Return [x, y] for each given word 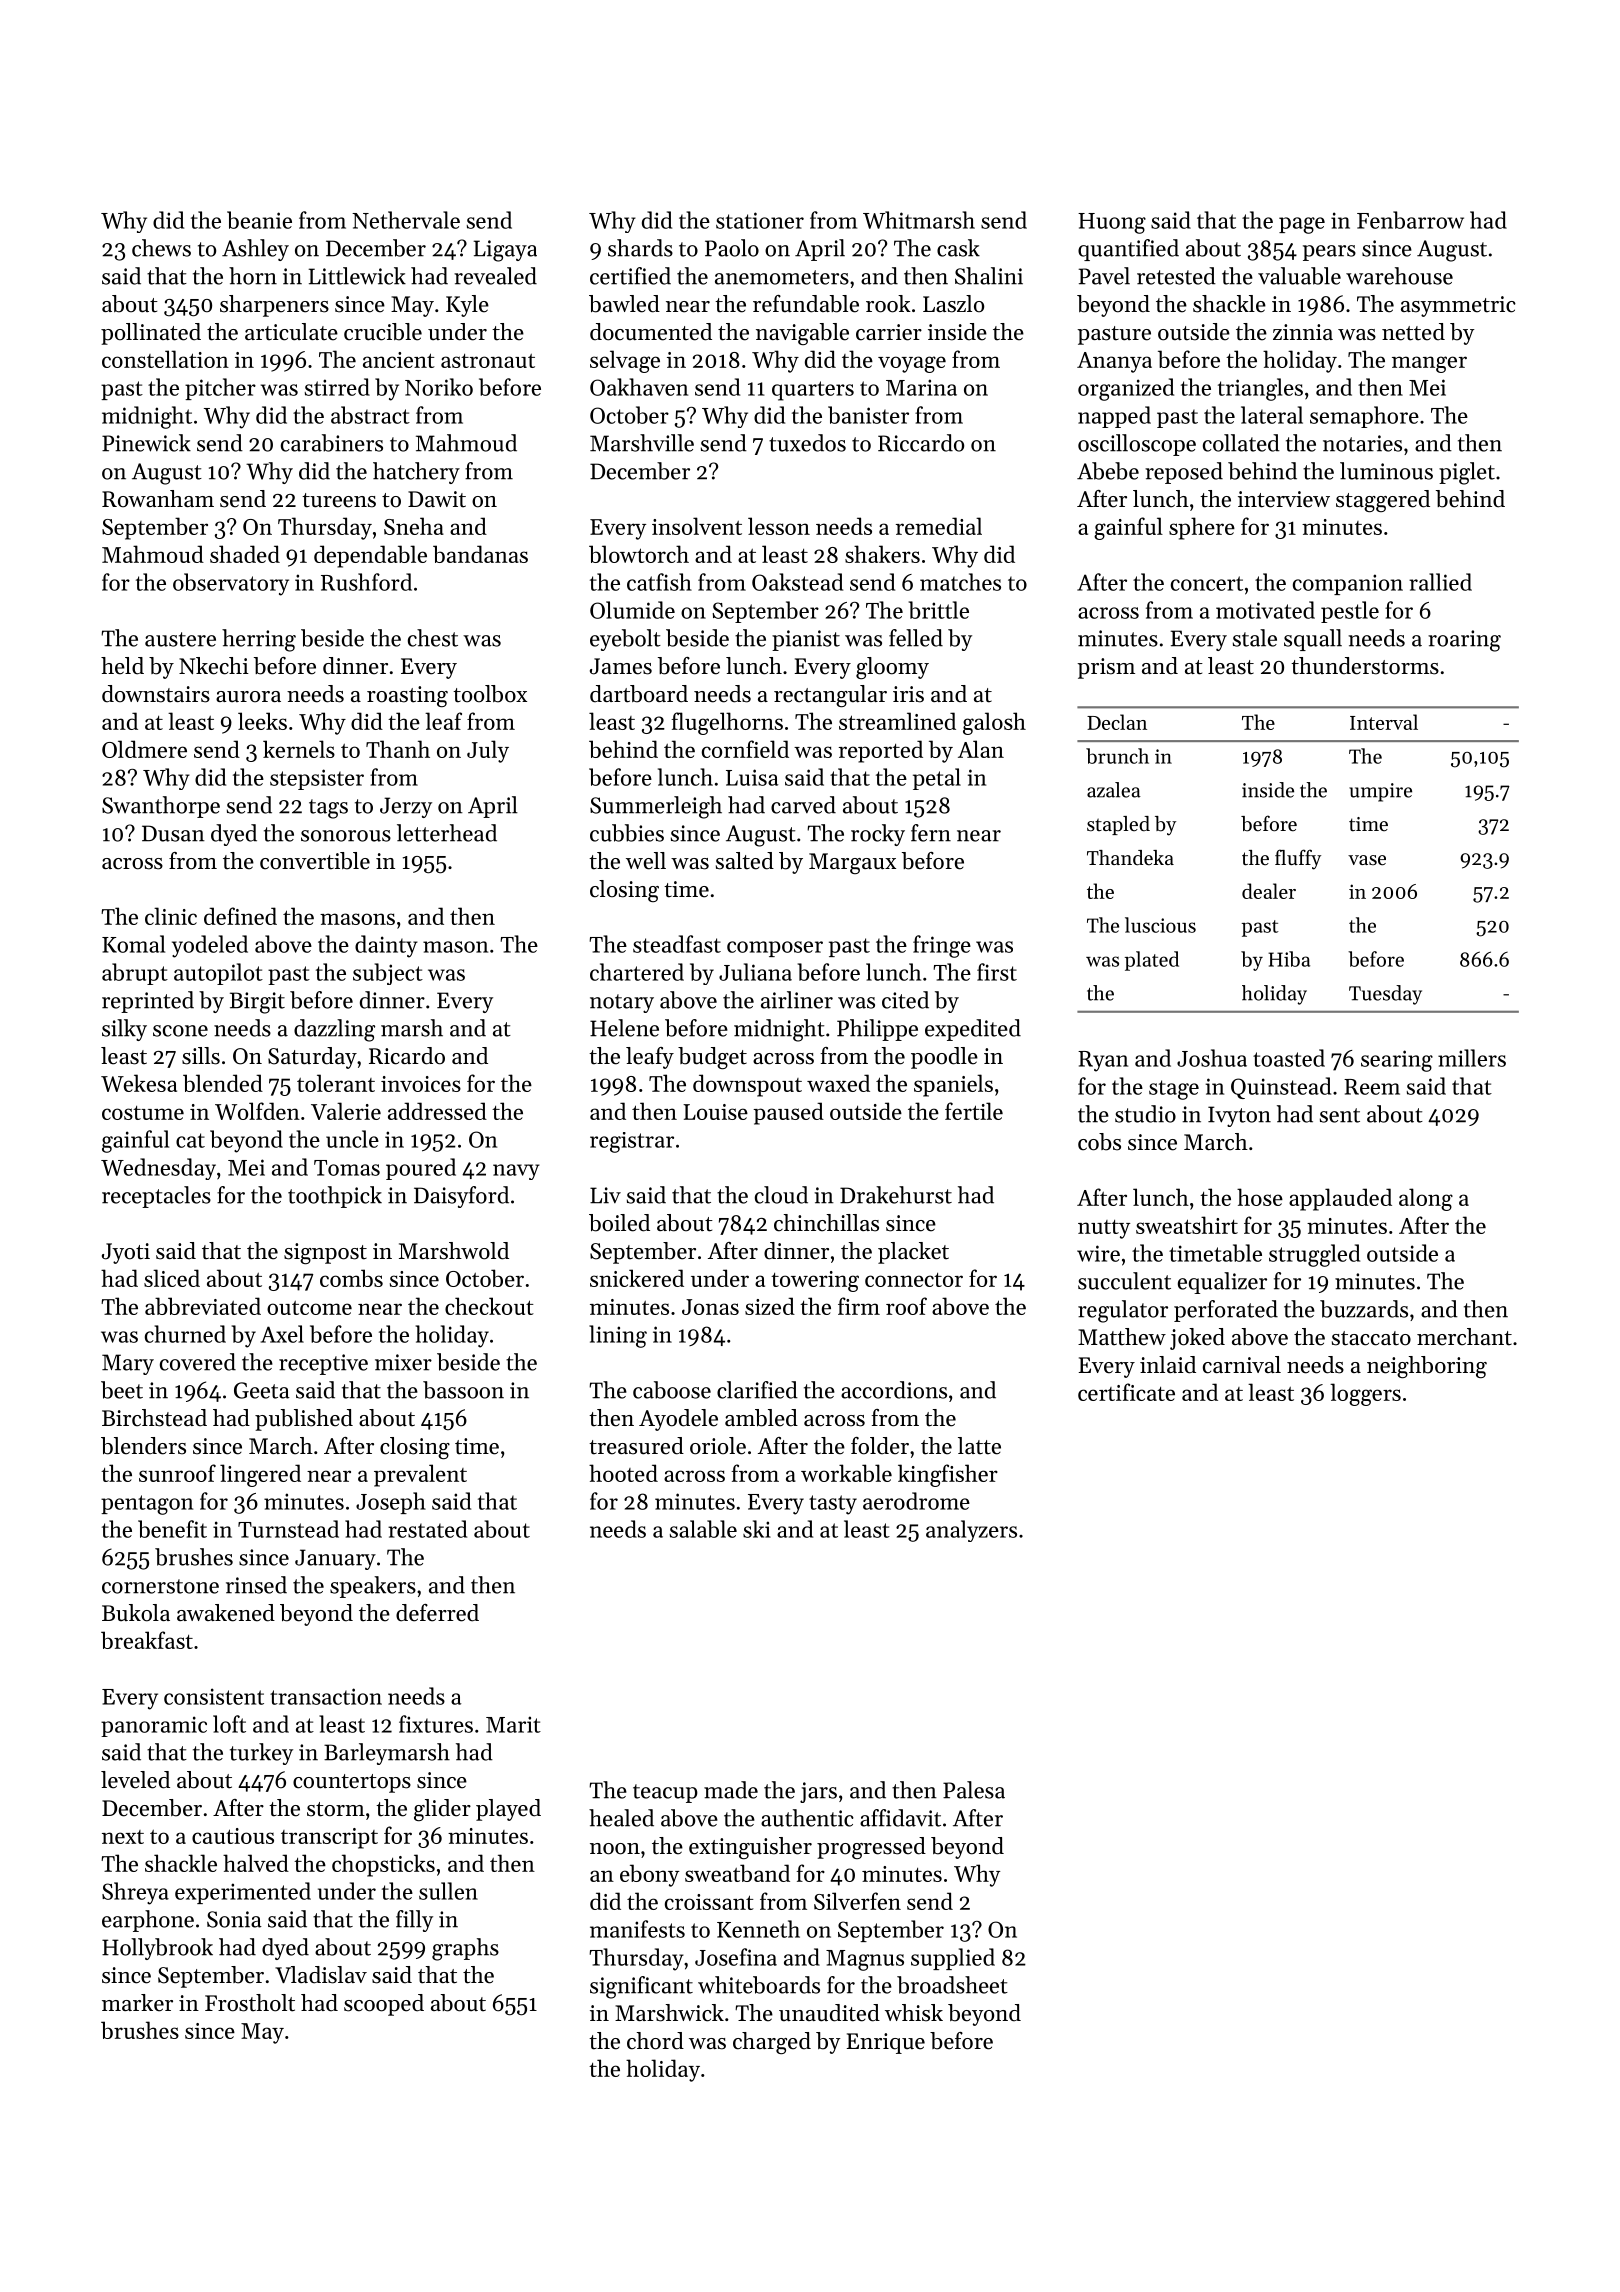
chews [161, 248]
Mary [128, 1364]
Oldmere [144, 749]
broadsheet [952, 1985]
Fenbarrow [1410, 220]
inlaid [1168, 1365]
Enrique [886, 2043]
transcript [329, 1838]
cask [958, 248]
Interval [1384, 722]
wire [1098, 1253]
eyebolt [625, 640]
